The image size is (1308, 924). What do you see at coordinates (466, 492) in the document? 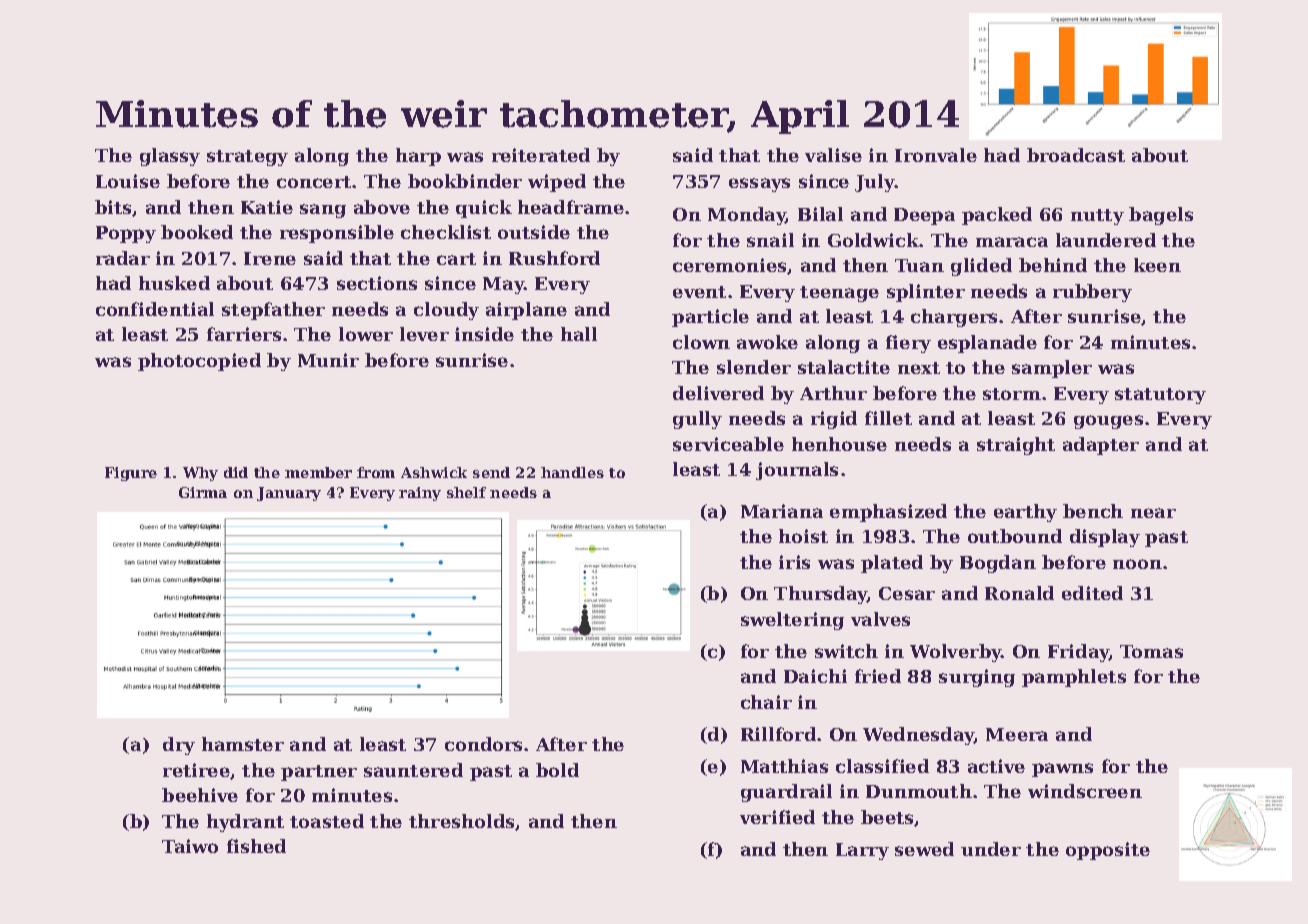
I see `shelf` at bounding box center [466, 492].
